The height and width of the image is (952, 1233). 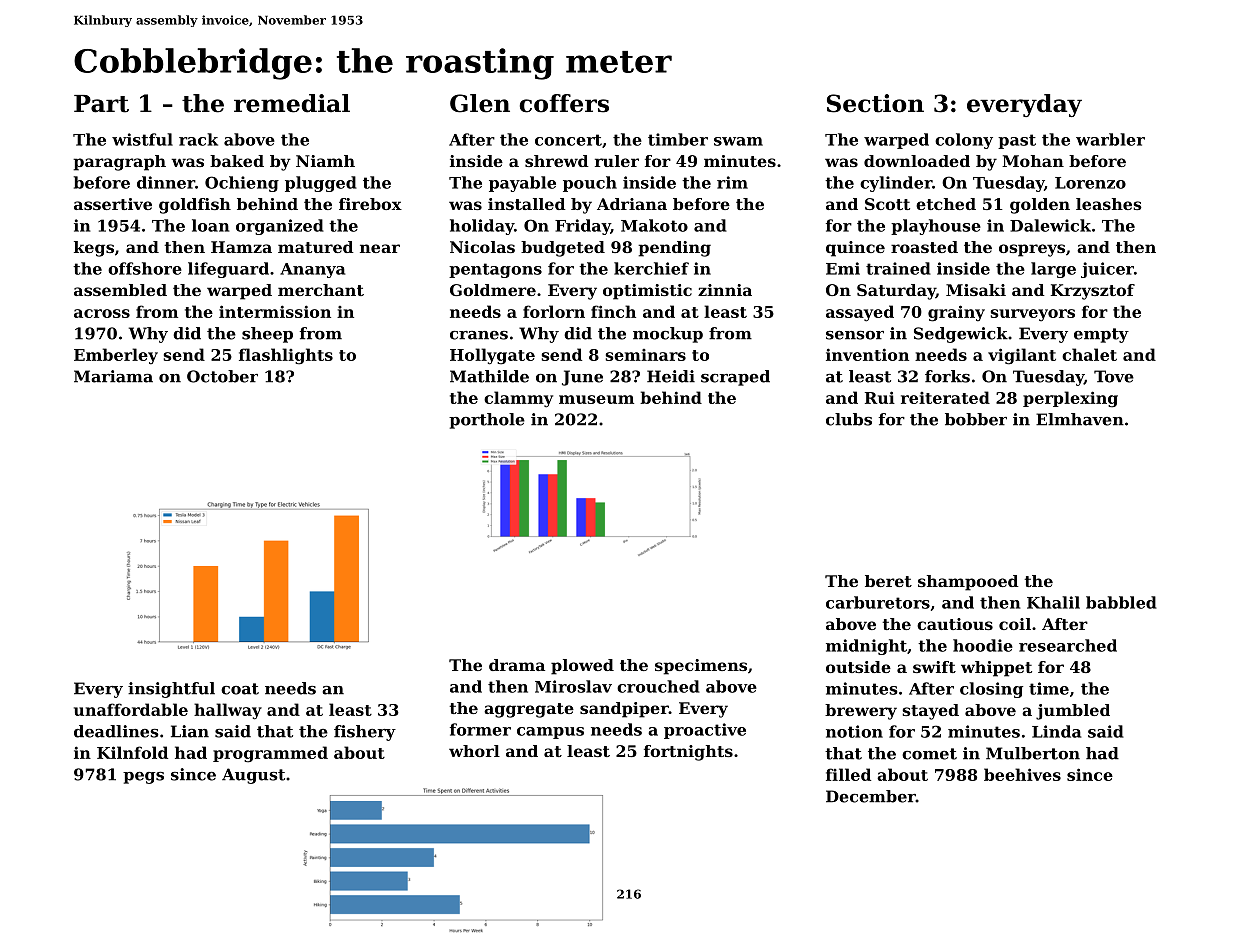 What do you see at coordinates (1073, 712) in the image?
I see `jumbled` at bounding box center [1073, 712].
